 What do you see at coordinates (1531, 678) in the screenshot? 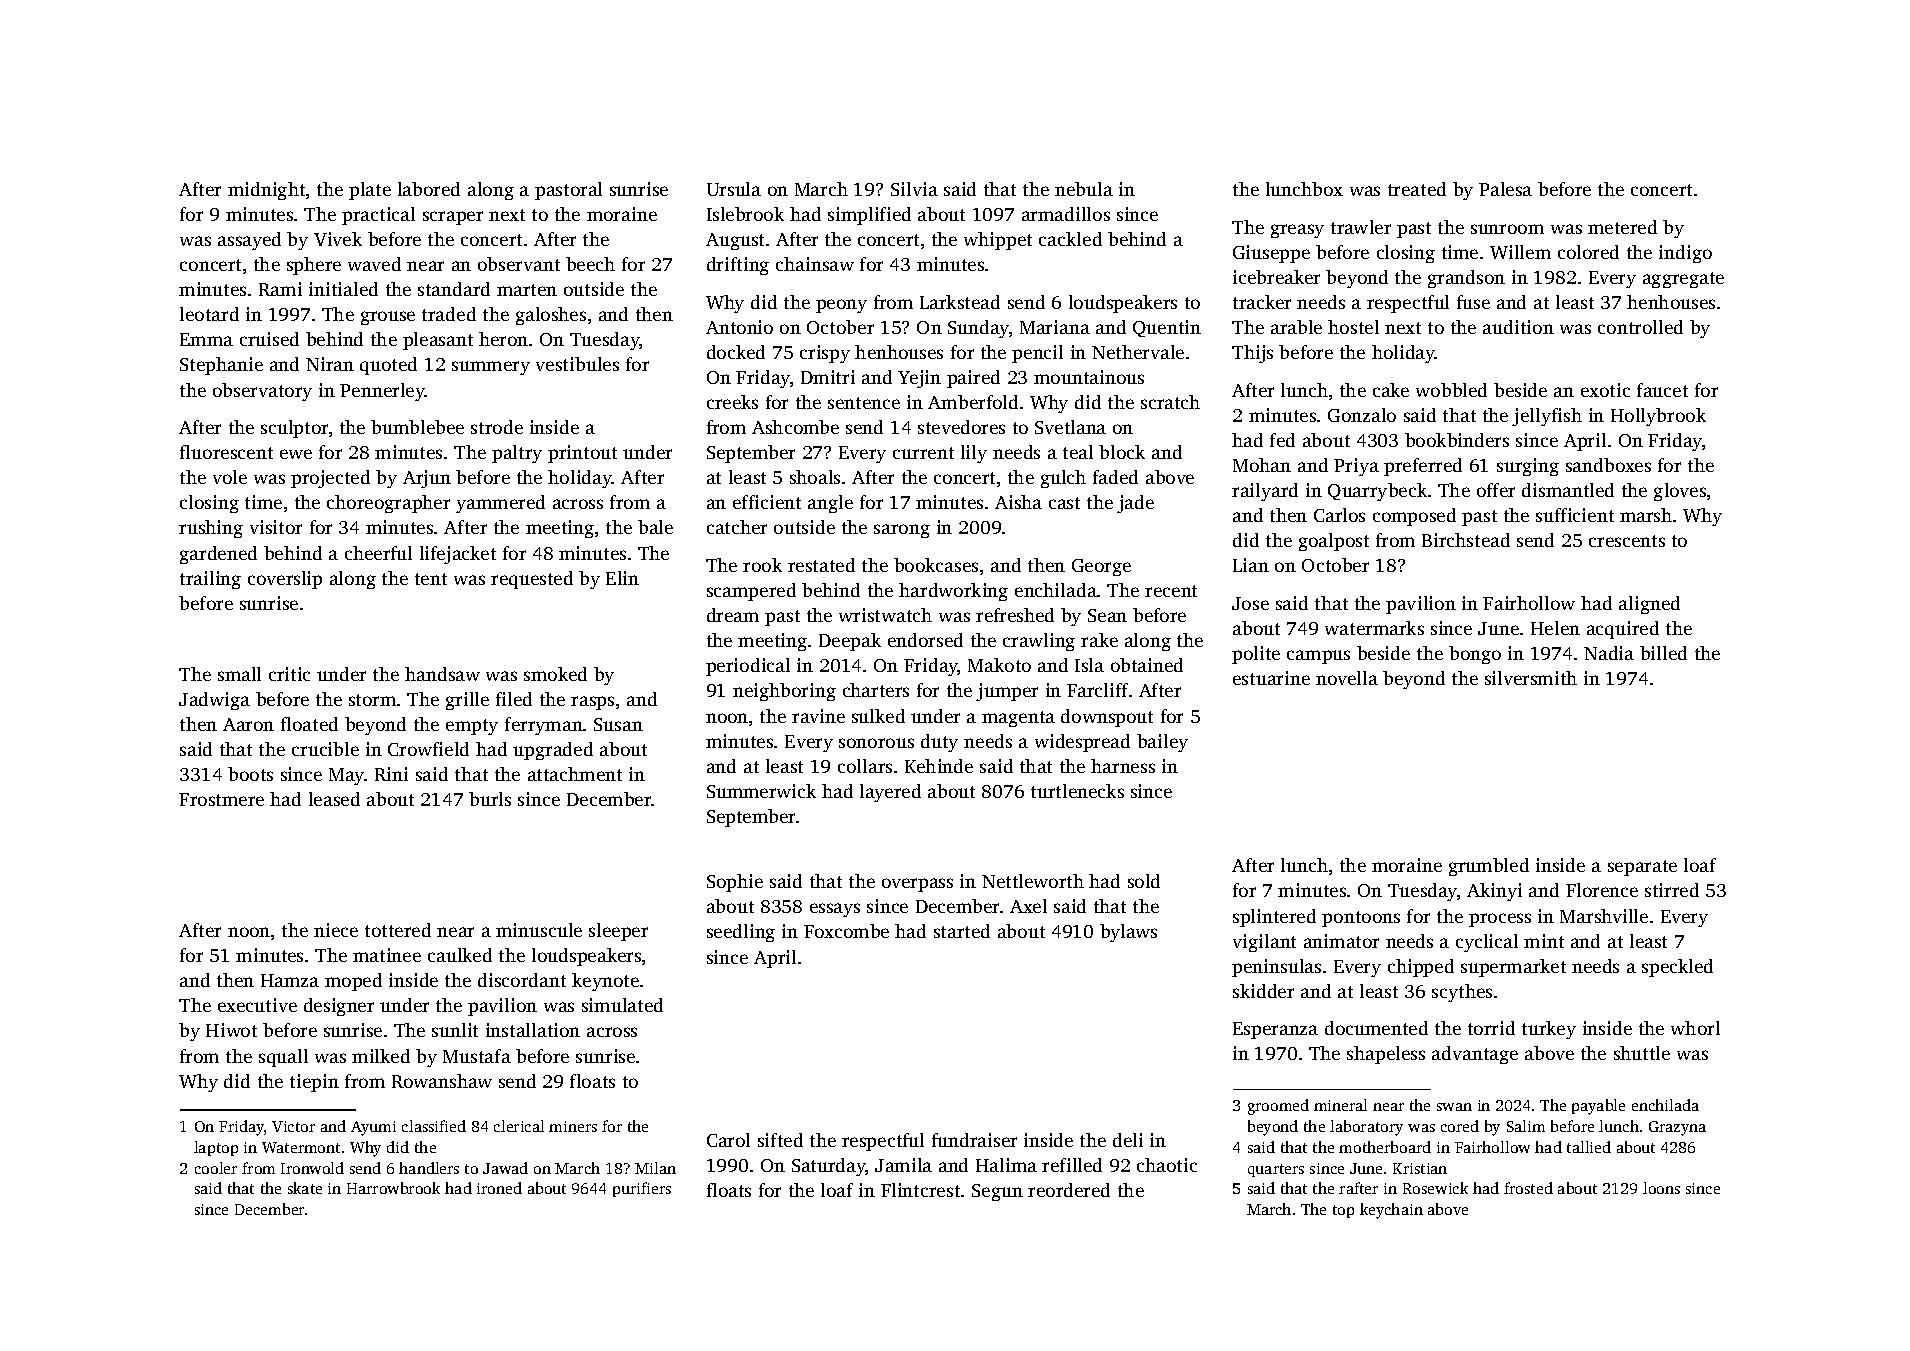
I see `silversmith` at bounding box center [1531, 678].
